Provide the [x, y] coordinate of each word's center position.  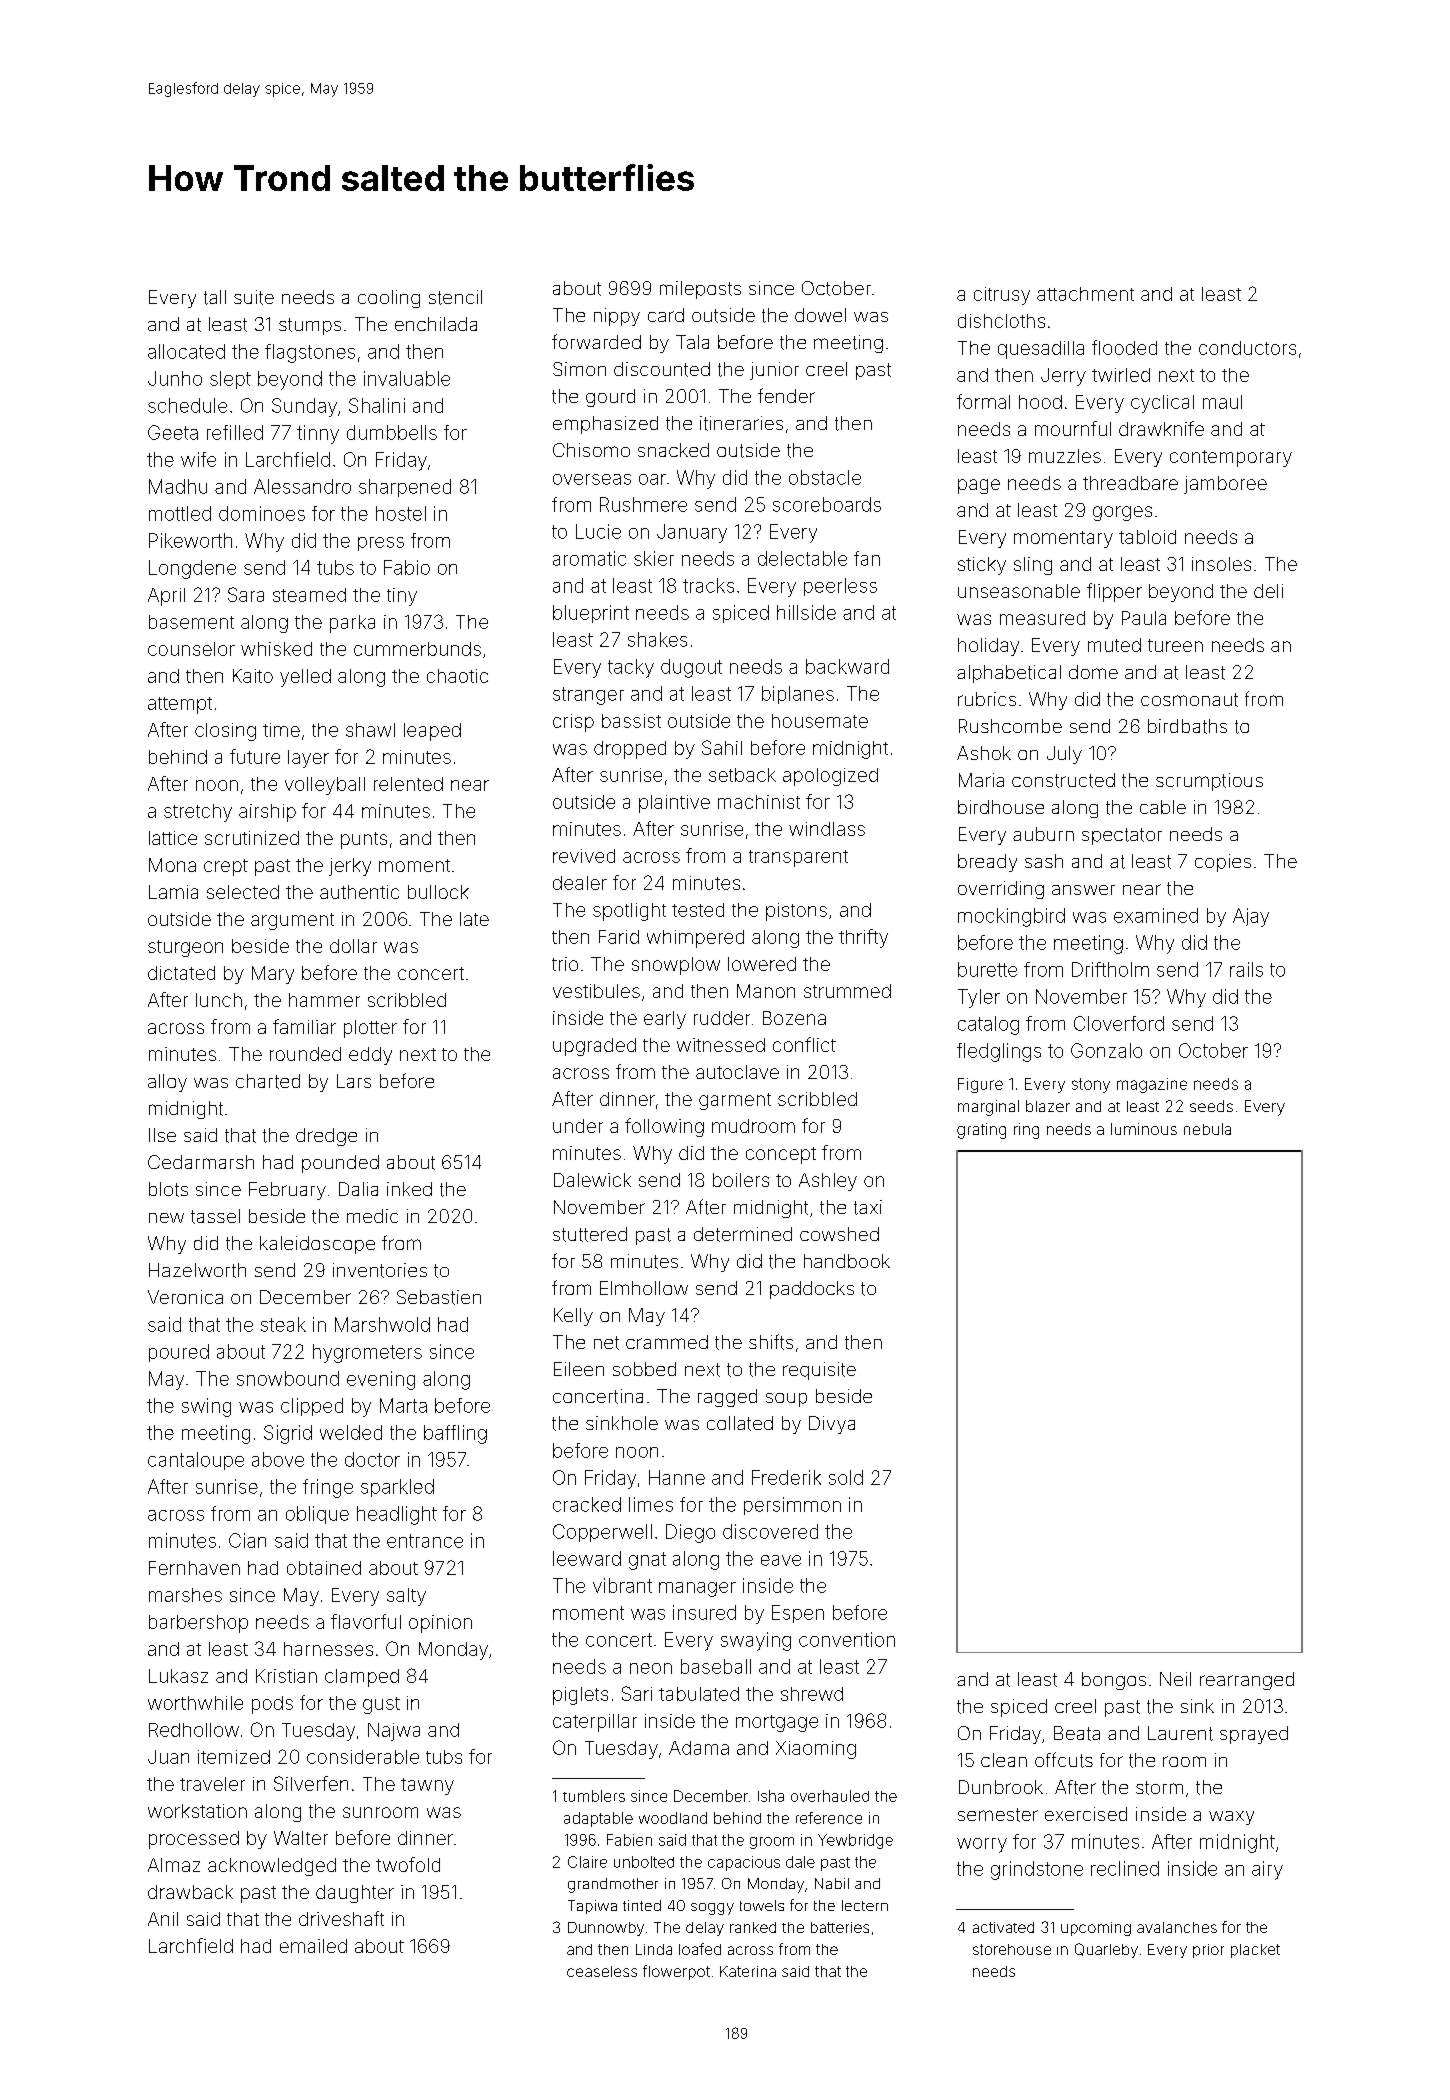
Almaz [174, 1865]
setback [742, 775]
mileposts [700, 290]
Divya [832, 1425]
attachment [1085, 294]
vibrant [622, 1585]
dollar [353, 946]
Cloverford [1119, 1023]
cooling [389, 299]
